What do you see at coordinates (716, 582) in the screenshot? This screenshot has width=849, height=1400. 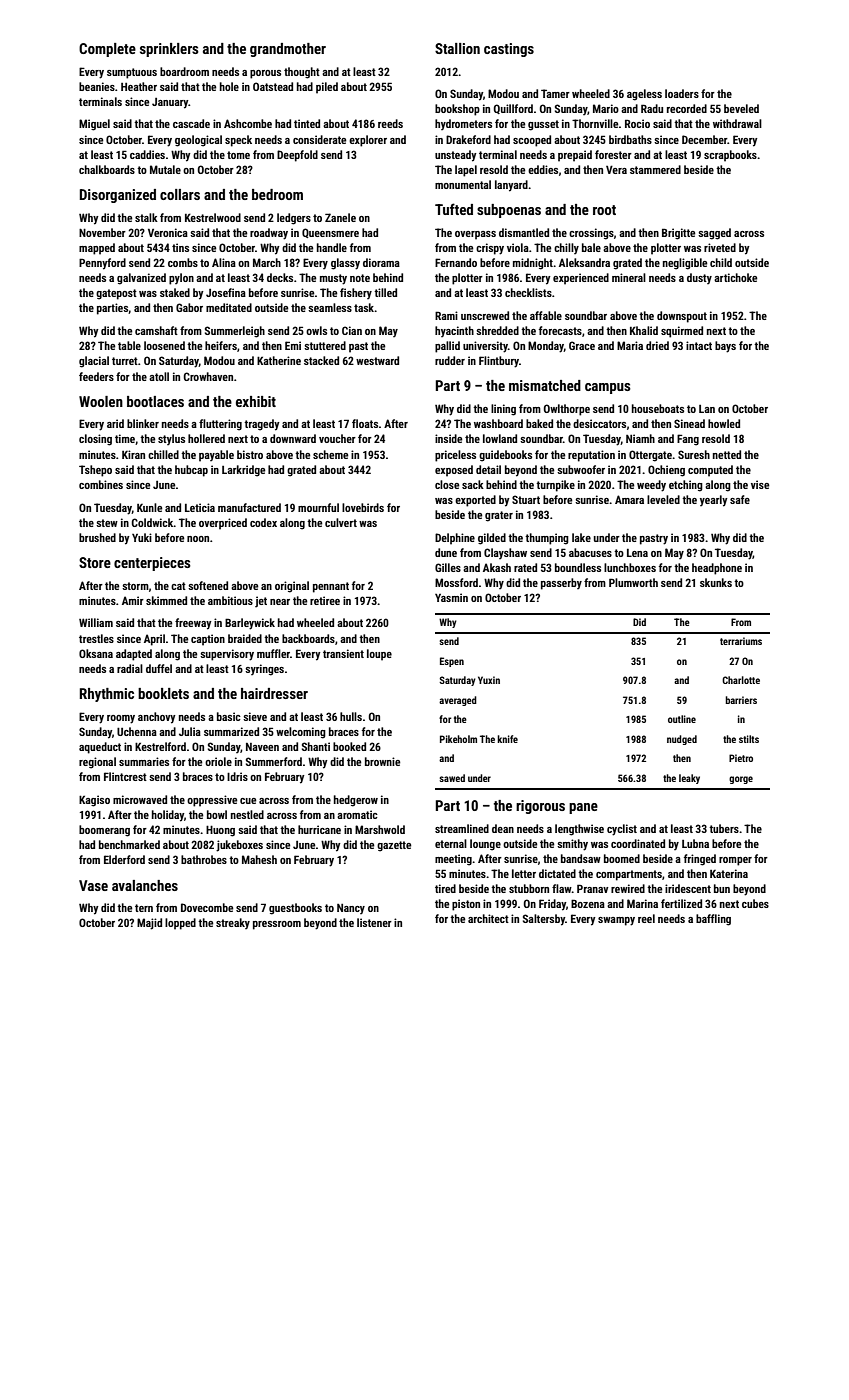 I see `skunks` at bounding box center [716, 582].
